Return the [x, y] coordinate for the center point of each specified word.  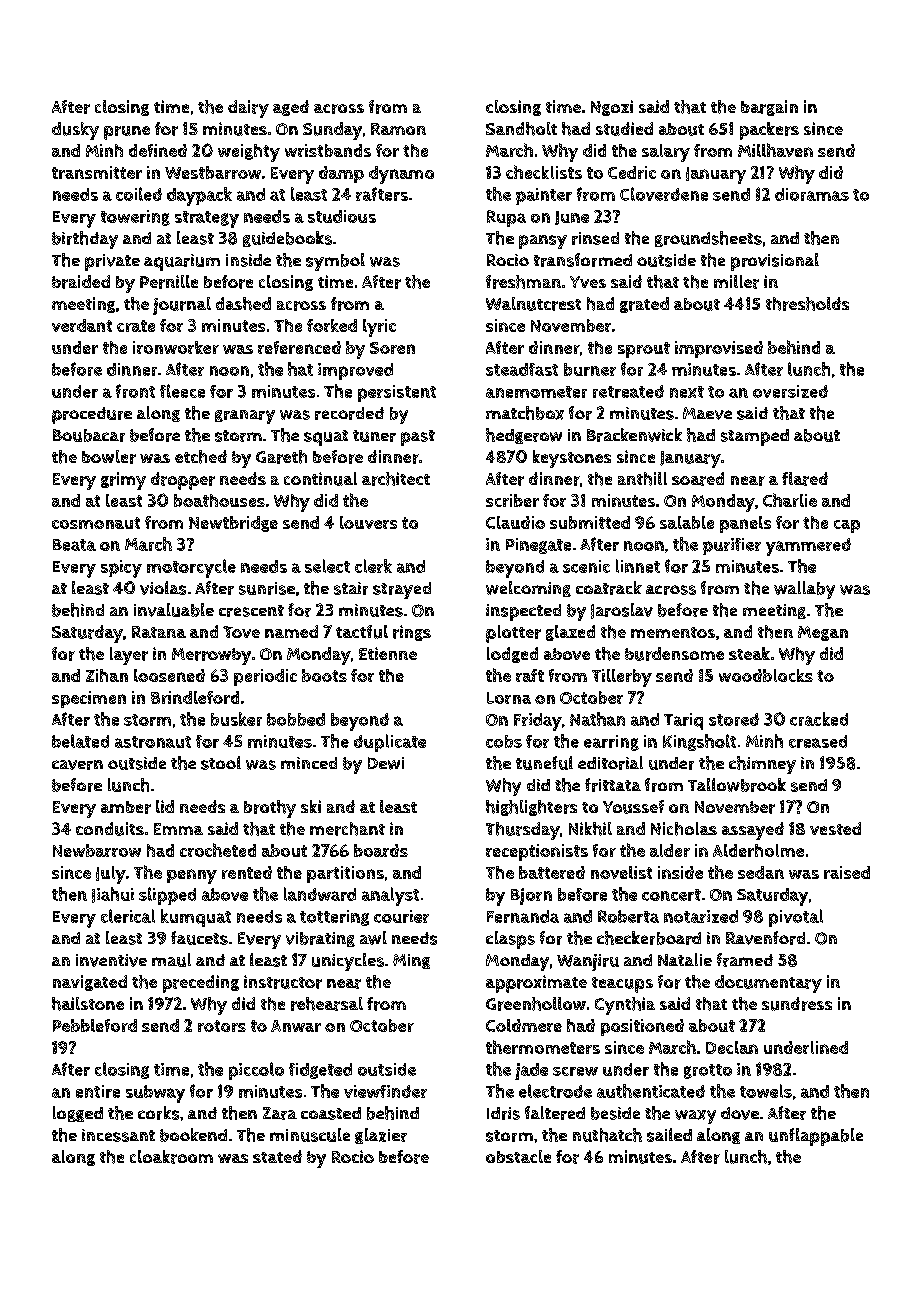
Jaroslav [622, 611]
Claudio [515, 522]
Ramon [398, 129]
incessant [118, 1135]
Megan [823, 633]
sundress [797, 1004]
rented [247, 872]
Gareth [281, 457]
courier [401, 916]
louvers [368, 522]
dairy [248, 109]
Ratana [159, 632]
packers [769, 131]
